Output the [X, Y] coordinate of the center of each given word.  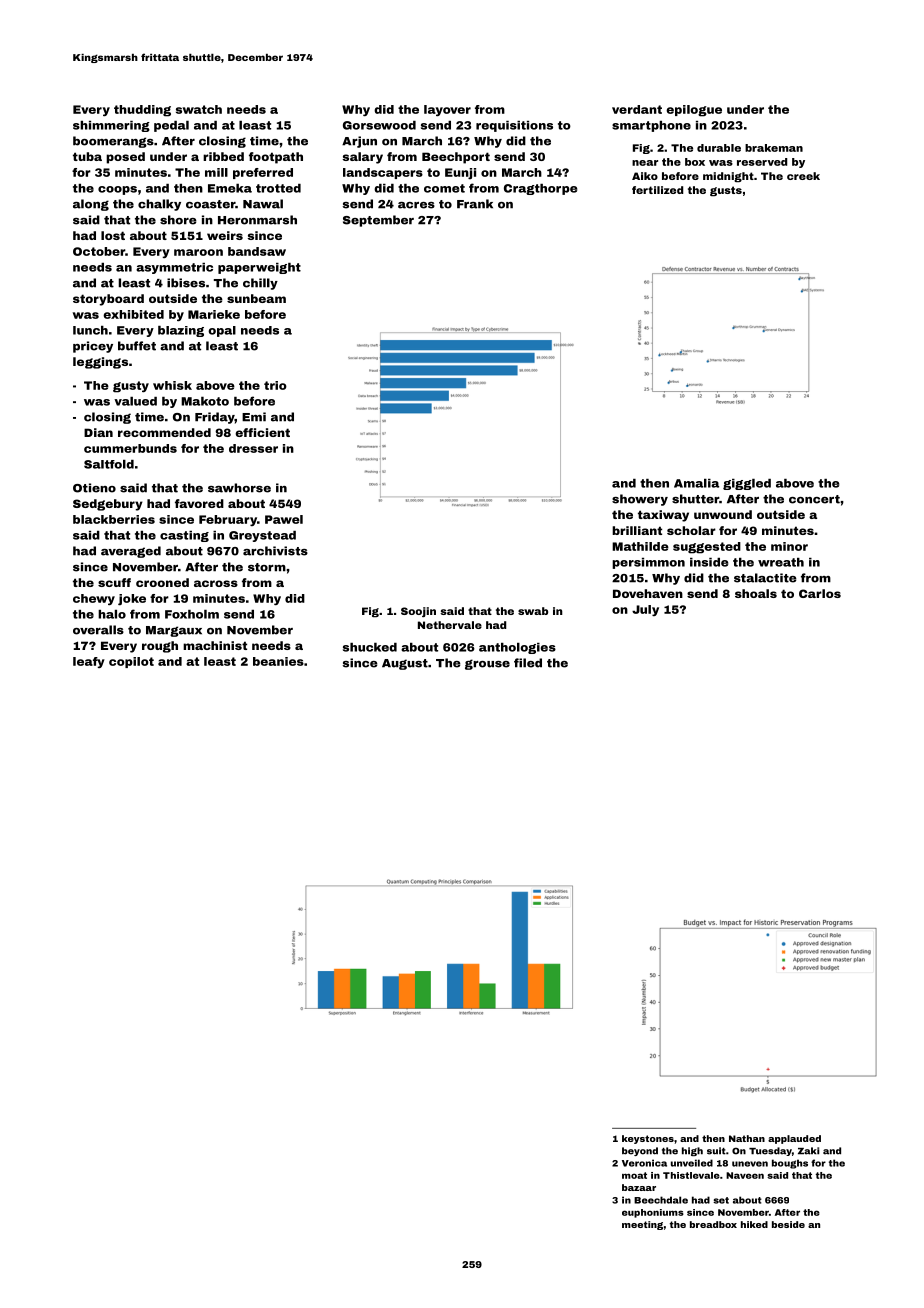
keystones [648, 1139]
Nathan [747, 1138]
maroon [198, 252]
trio [275, 385]
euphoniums [653, 1213]
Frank [475, 204]
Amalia [696, 483]
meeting [642, 1225]
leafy [89, 662]
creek [803, 176]
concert [814, 499]
